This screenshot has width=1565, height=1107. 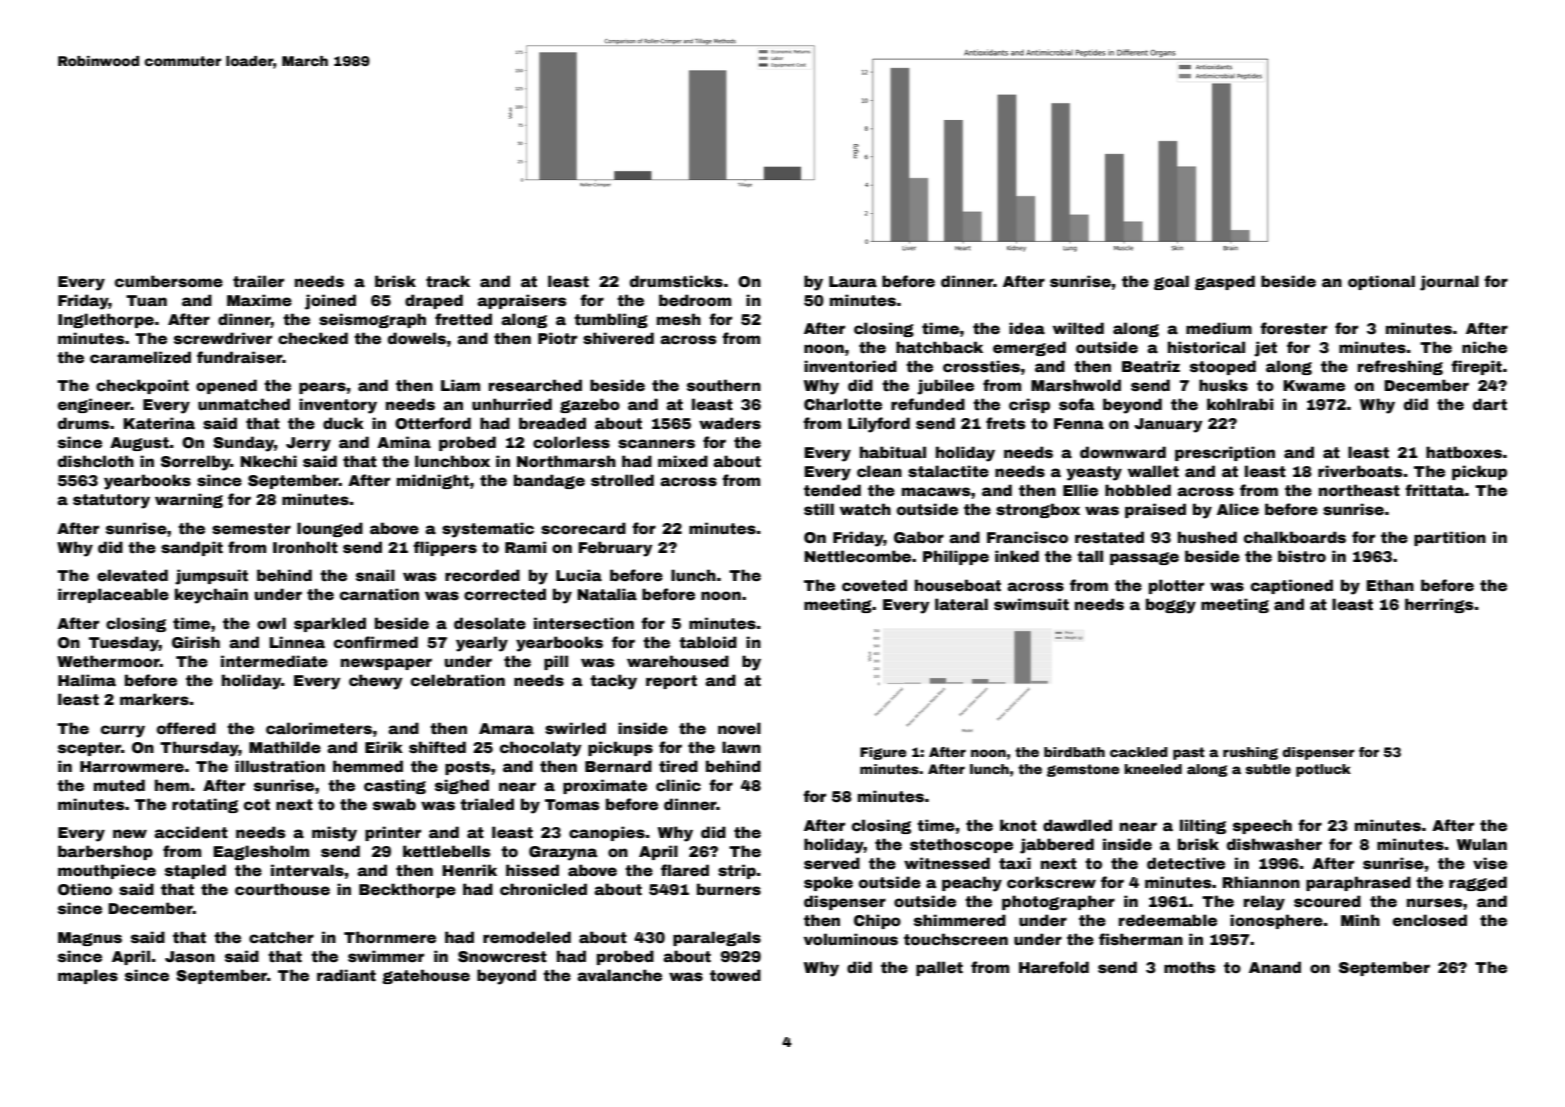 I want to click on bedroom, so click(x=695, y=300).
